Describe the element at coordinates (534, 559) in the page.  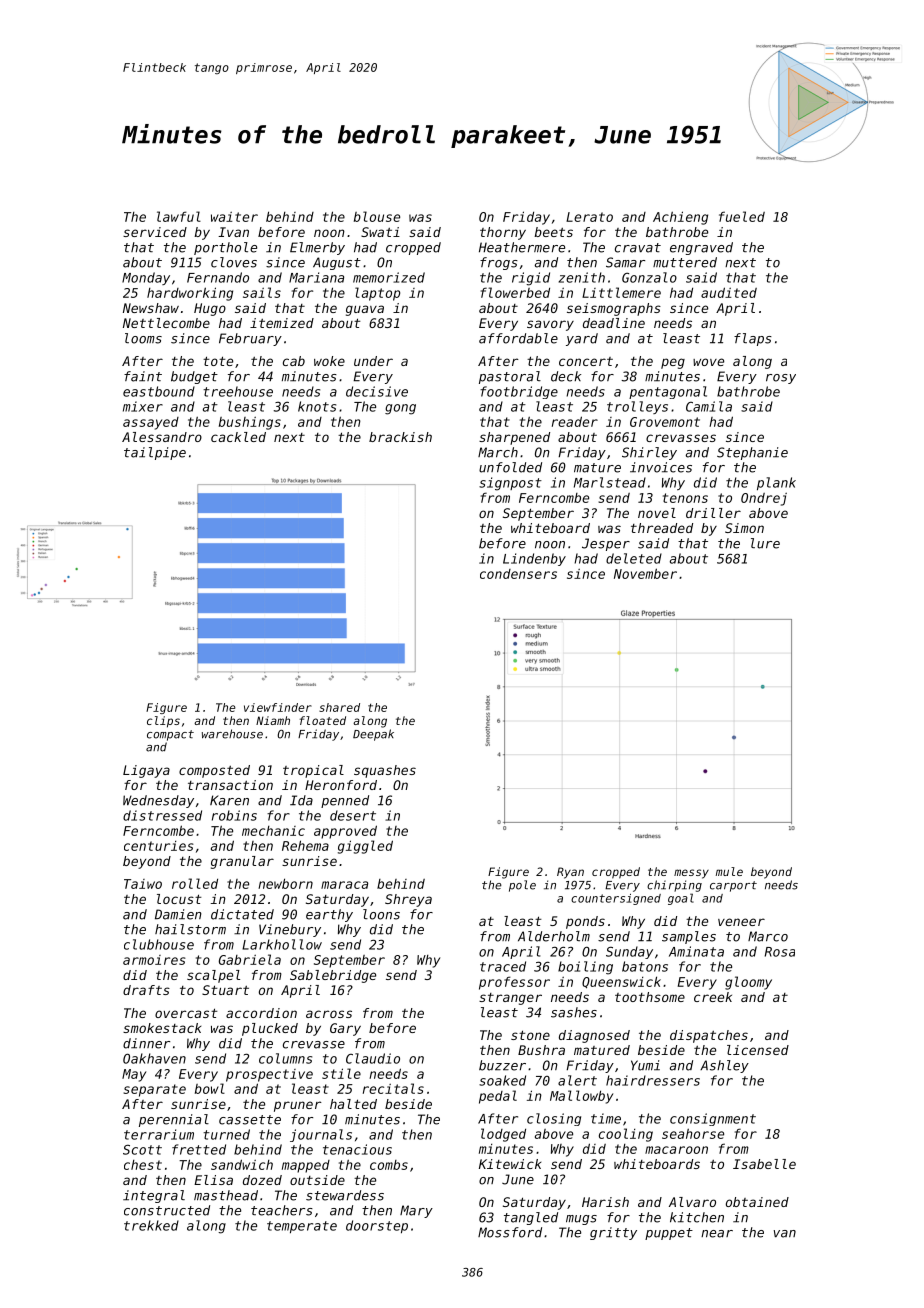
I see `Lindenby` at that location.
